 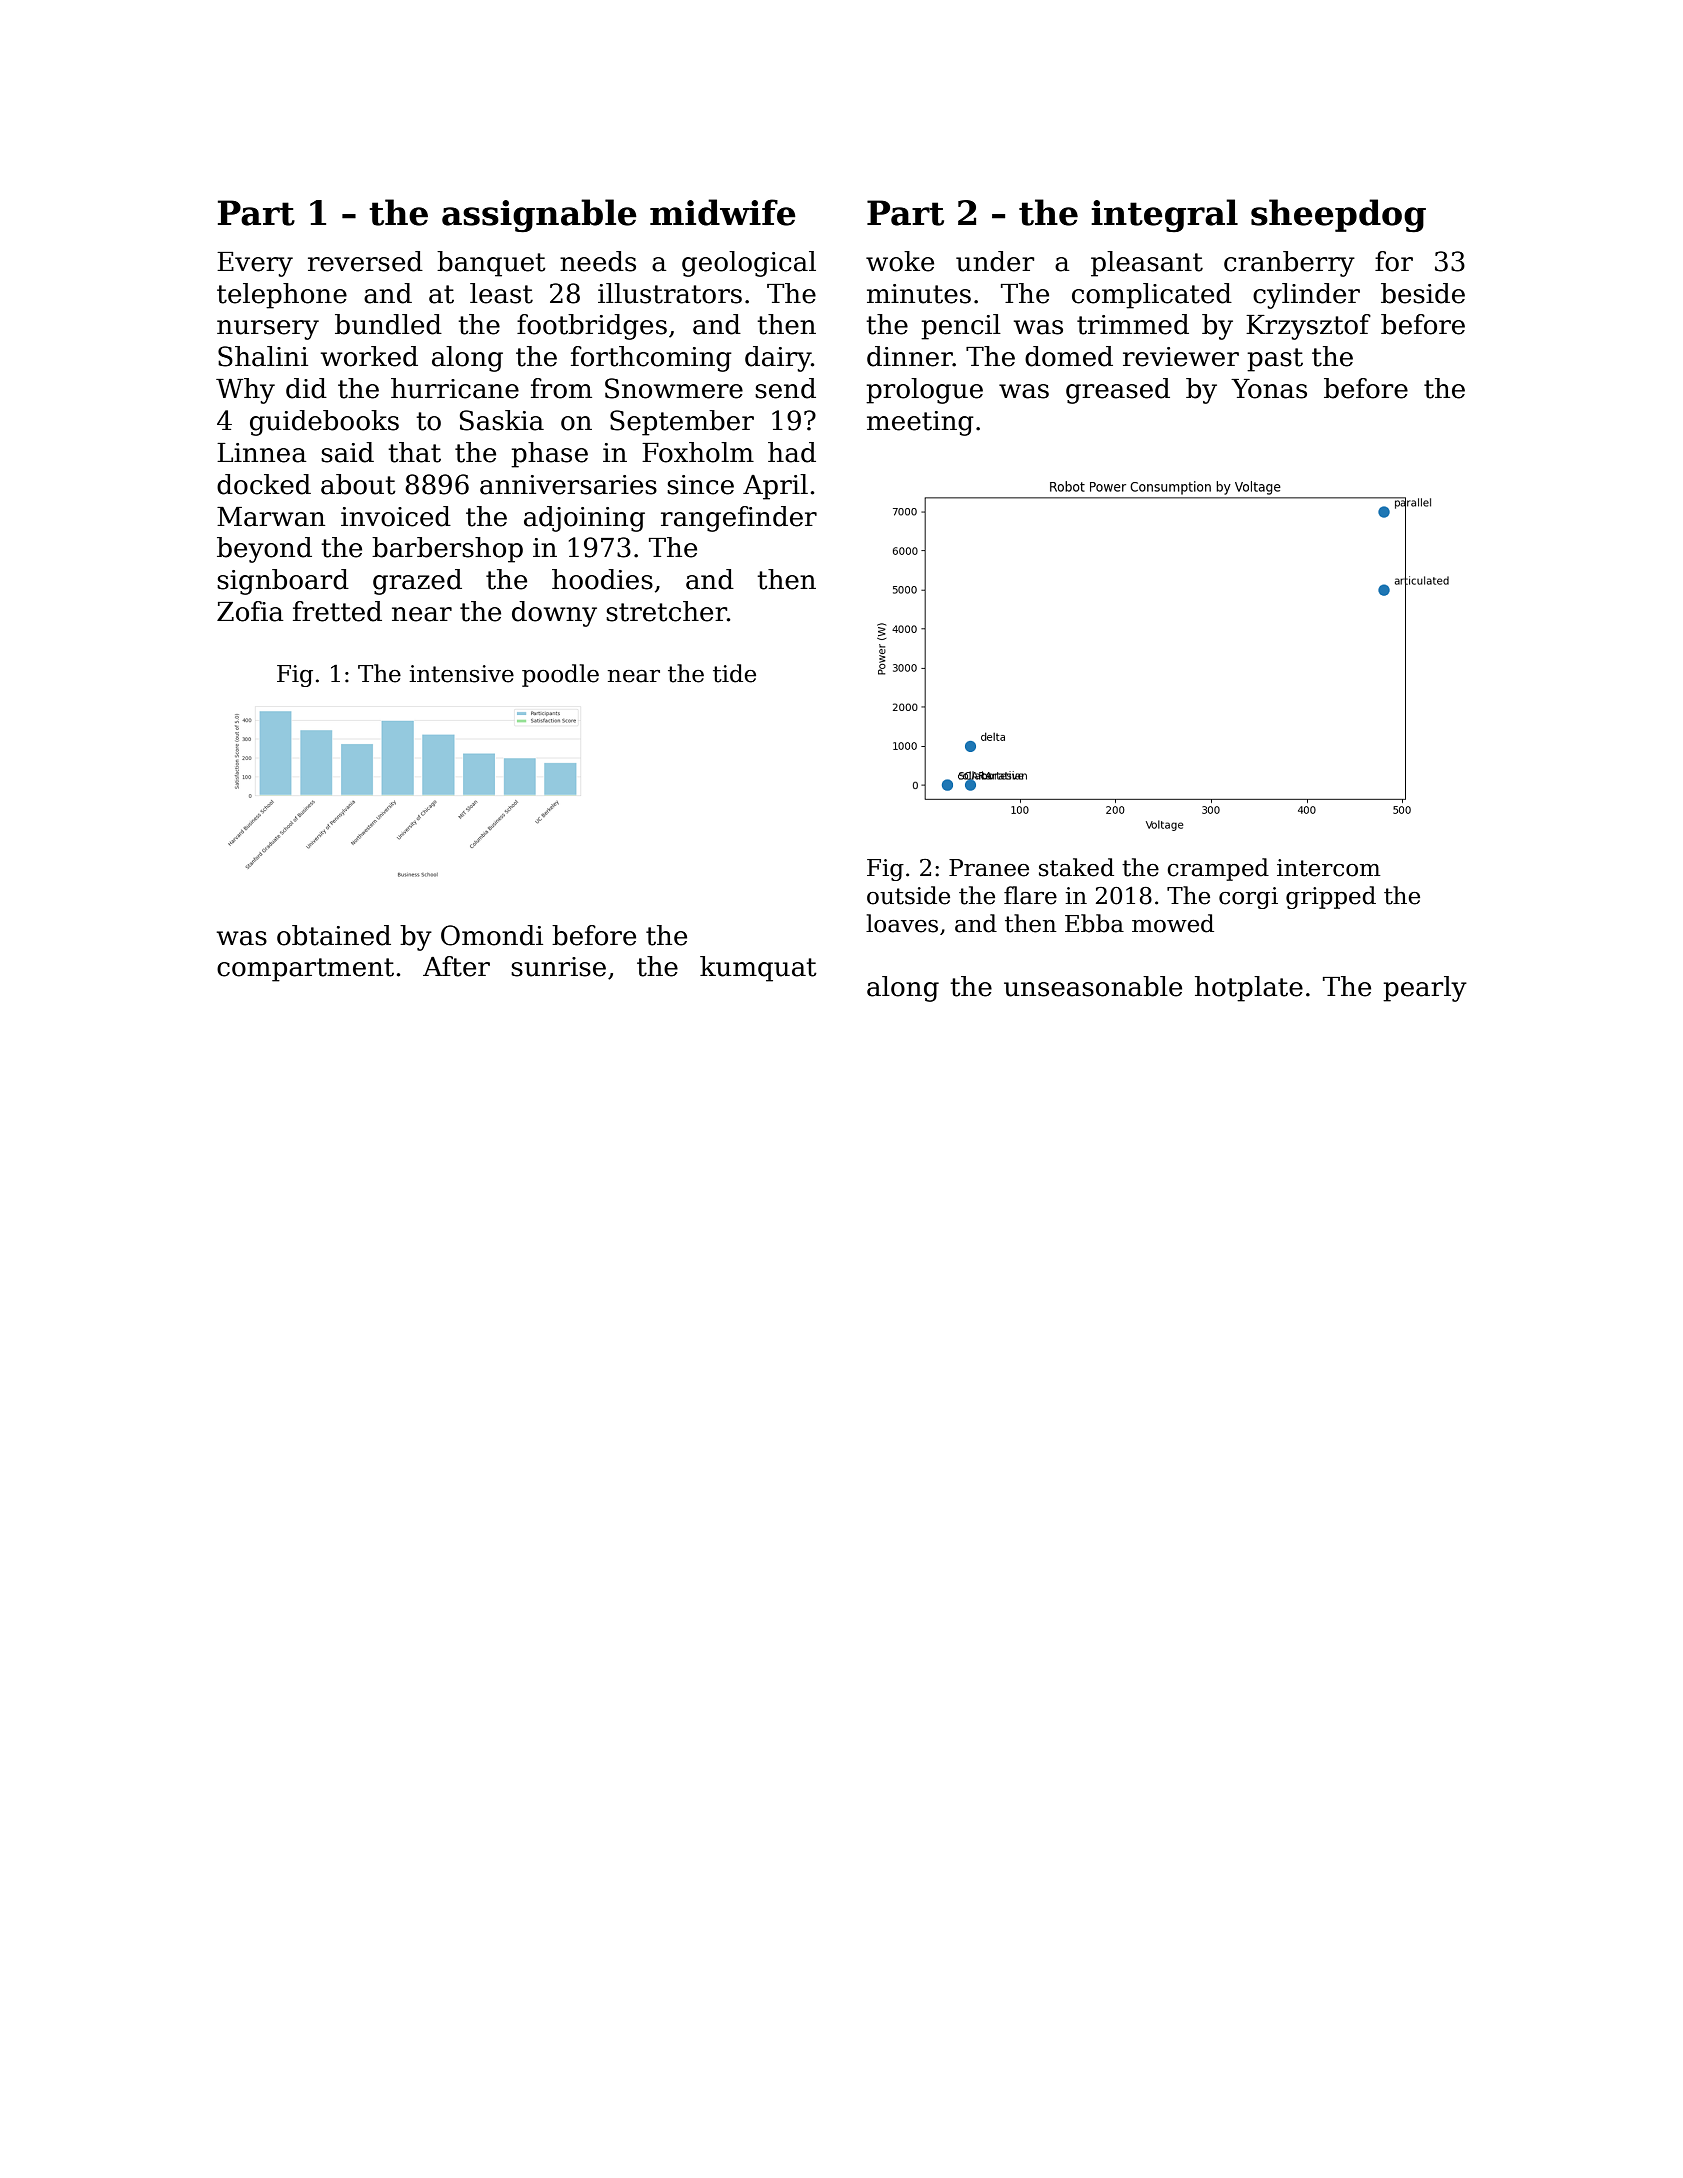 What do you see at coordinates (558, 967) in the document?
I see `sunrise` at bounding box center [558, 967].
